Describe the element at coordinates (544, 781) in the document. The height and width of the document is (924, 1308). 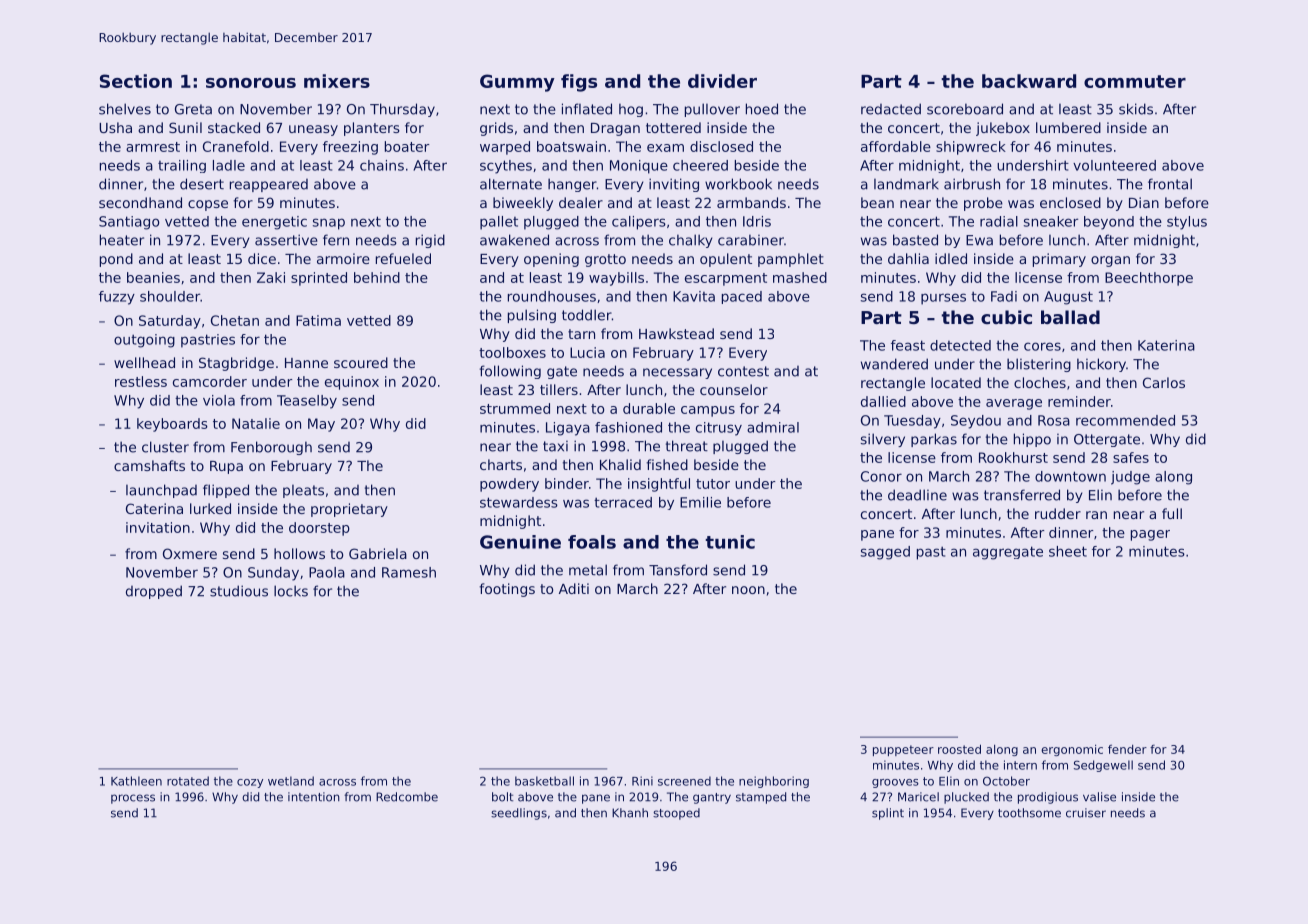
I see `basketball` at that location.
